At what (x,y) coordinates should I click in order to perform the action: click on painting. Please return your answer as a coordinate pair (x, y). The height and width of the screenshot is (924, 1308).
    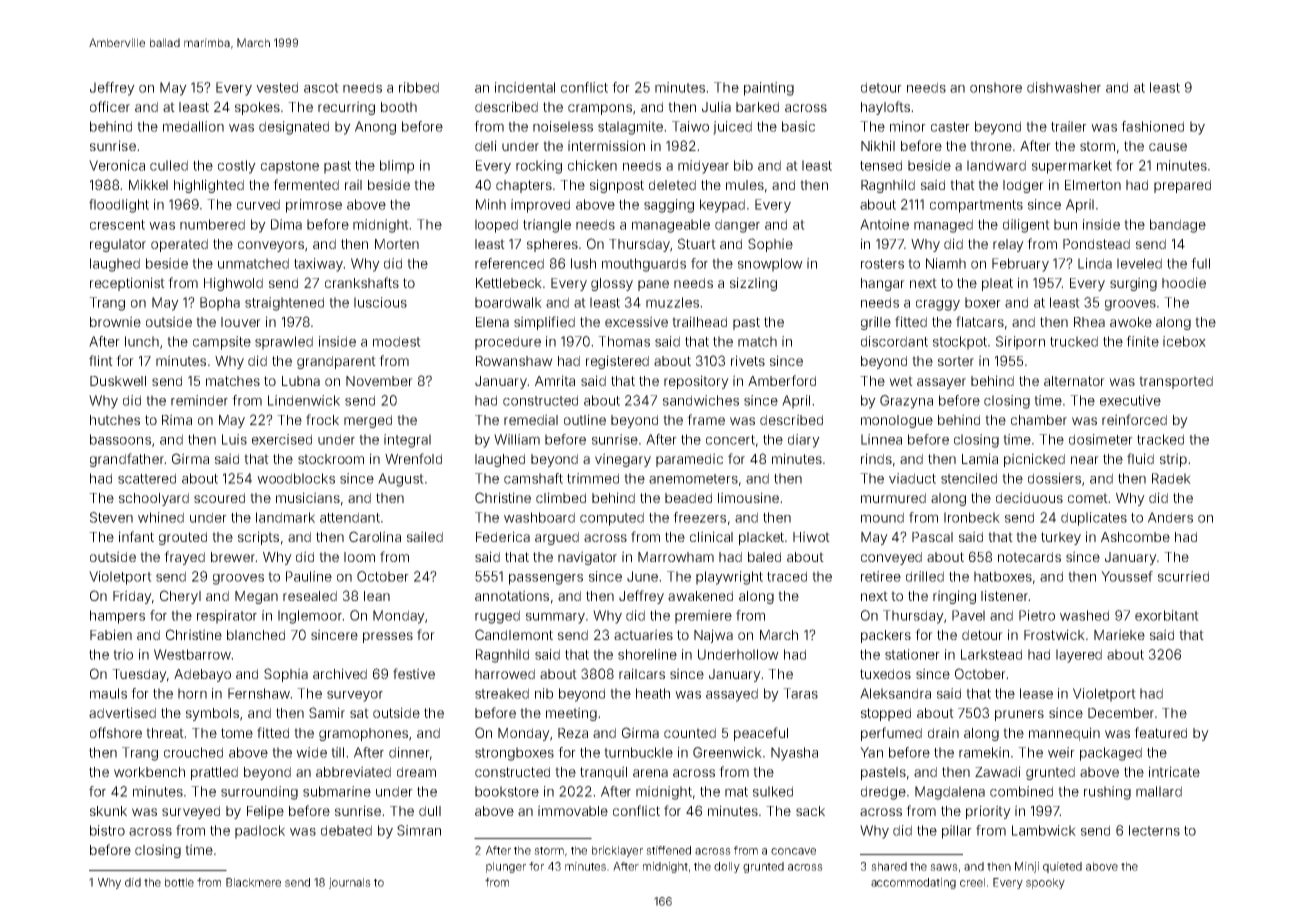
    Looking at the image, I should click on (769, 89).
